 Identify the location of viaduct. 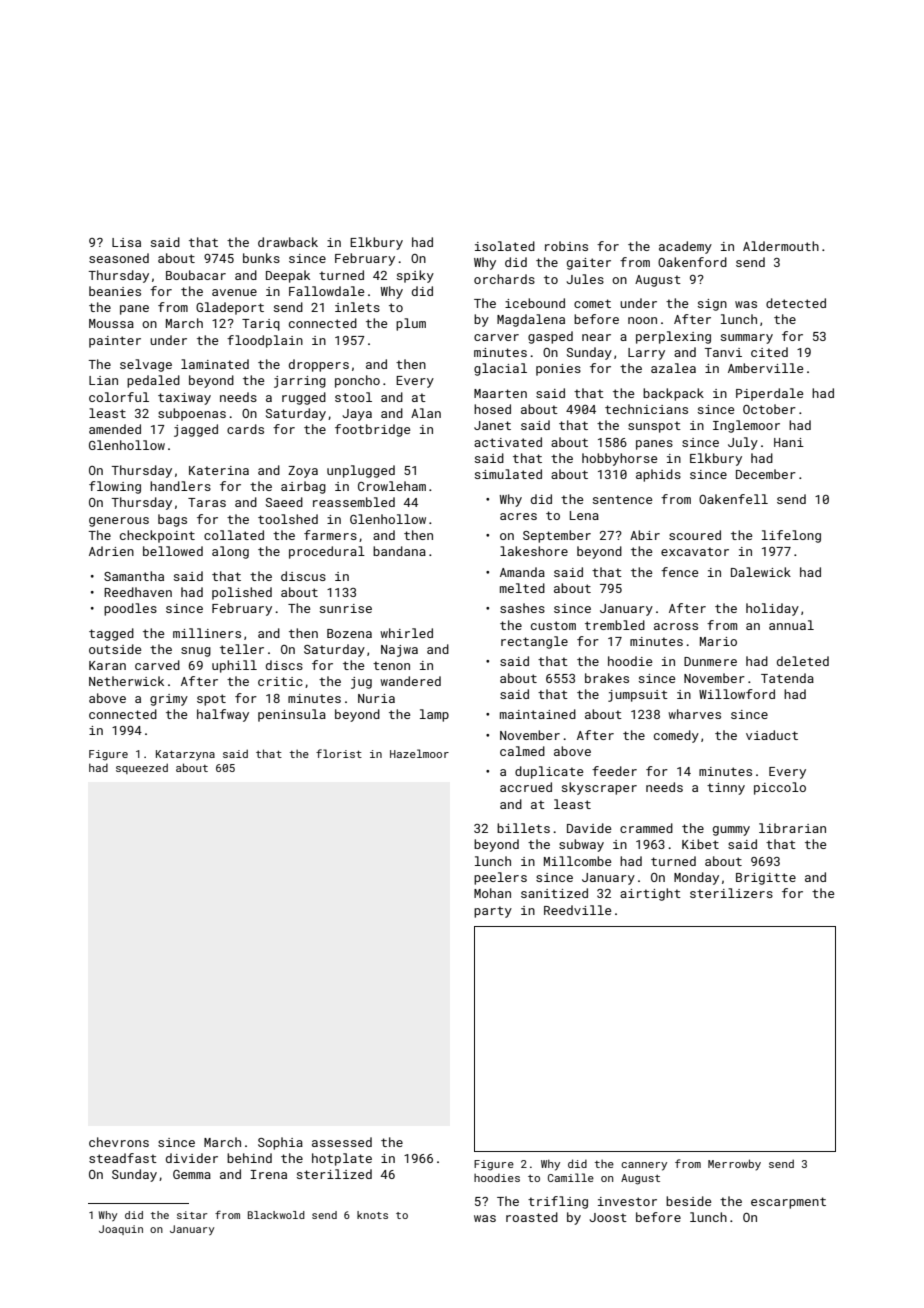
(772, 735).
